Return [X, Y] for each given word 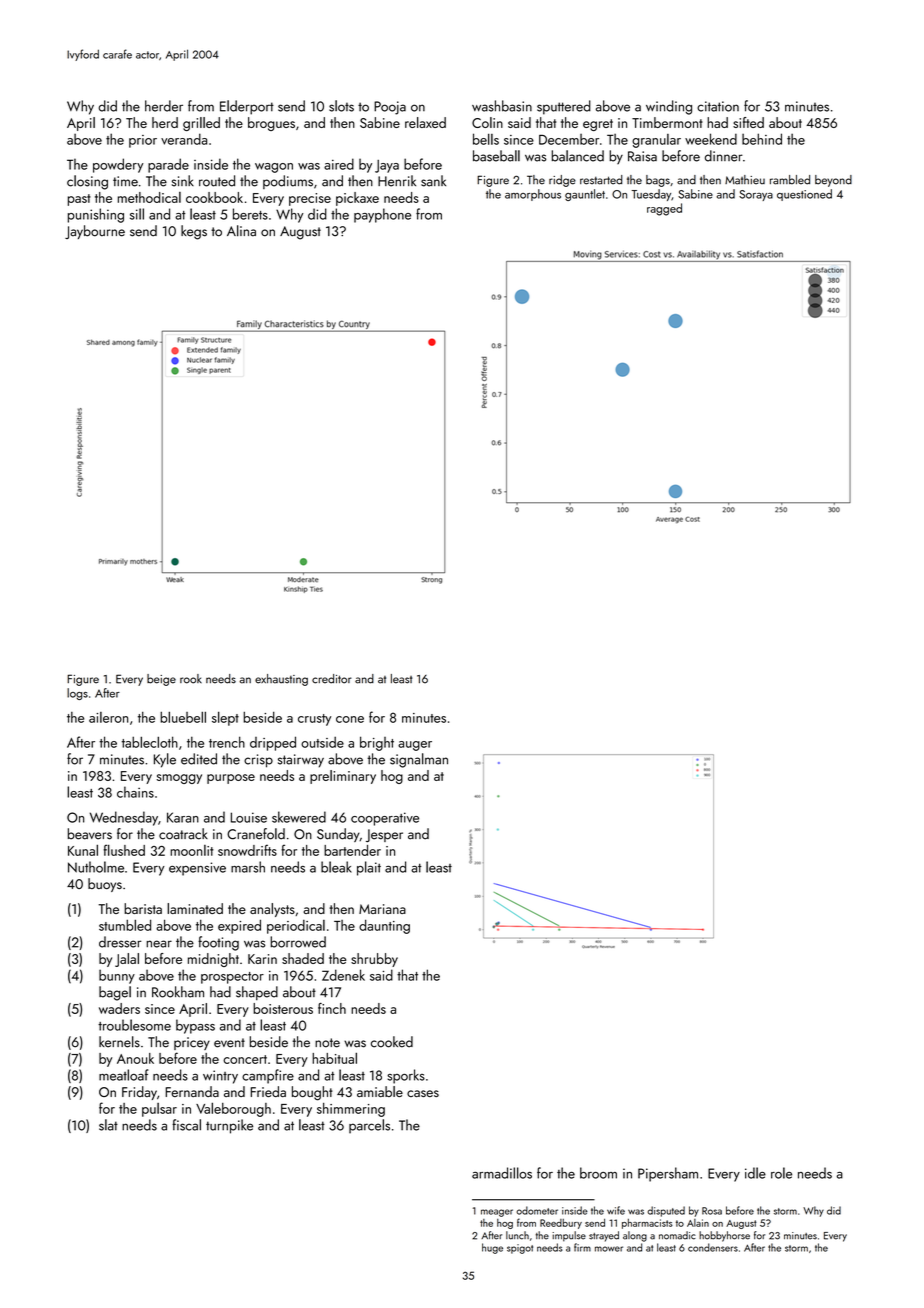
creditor [332, 679]
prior [143, 141]
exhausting [281, 680]
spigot [520, 1249]
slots [341, 106]
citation [718, 106]
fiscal [186, 1125]
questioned [804, 195]
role [781, 1173]
